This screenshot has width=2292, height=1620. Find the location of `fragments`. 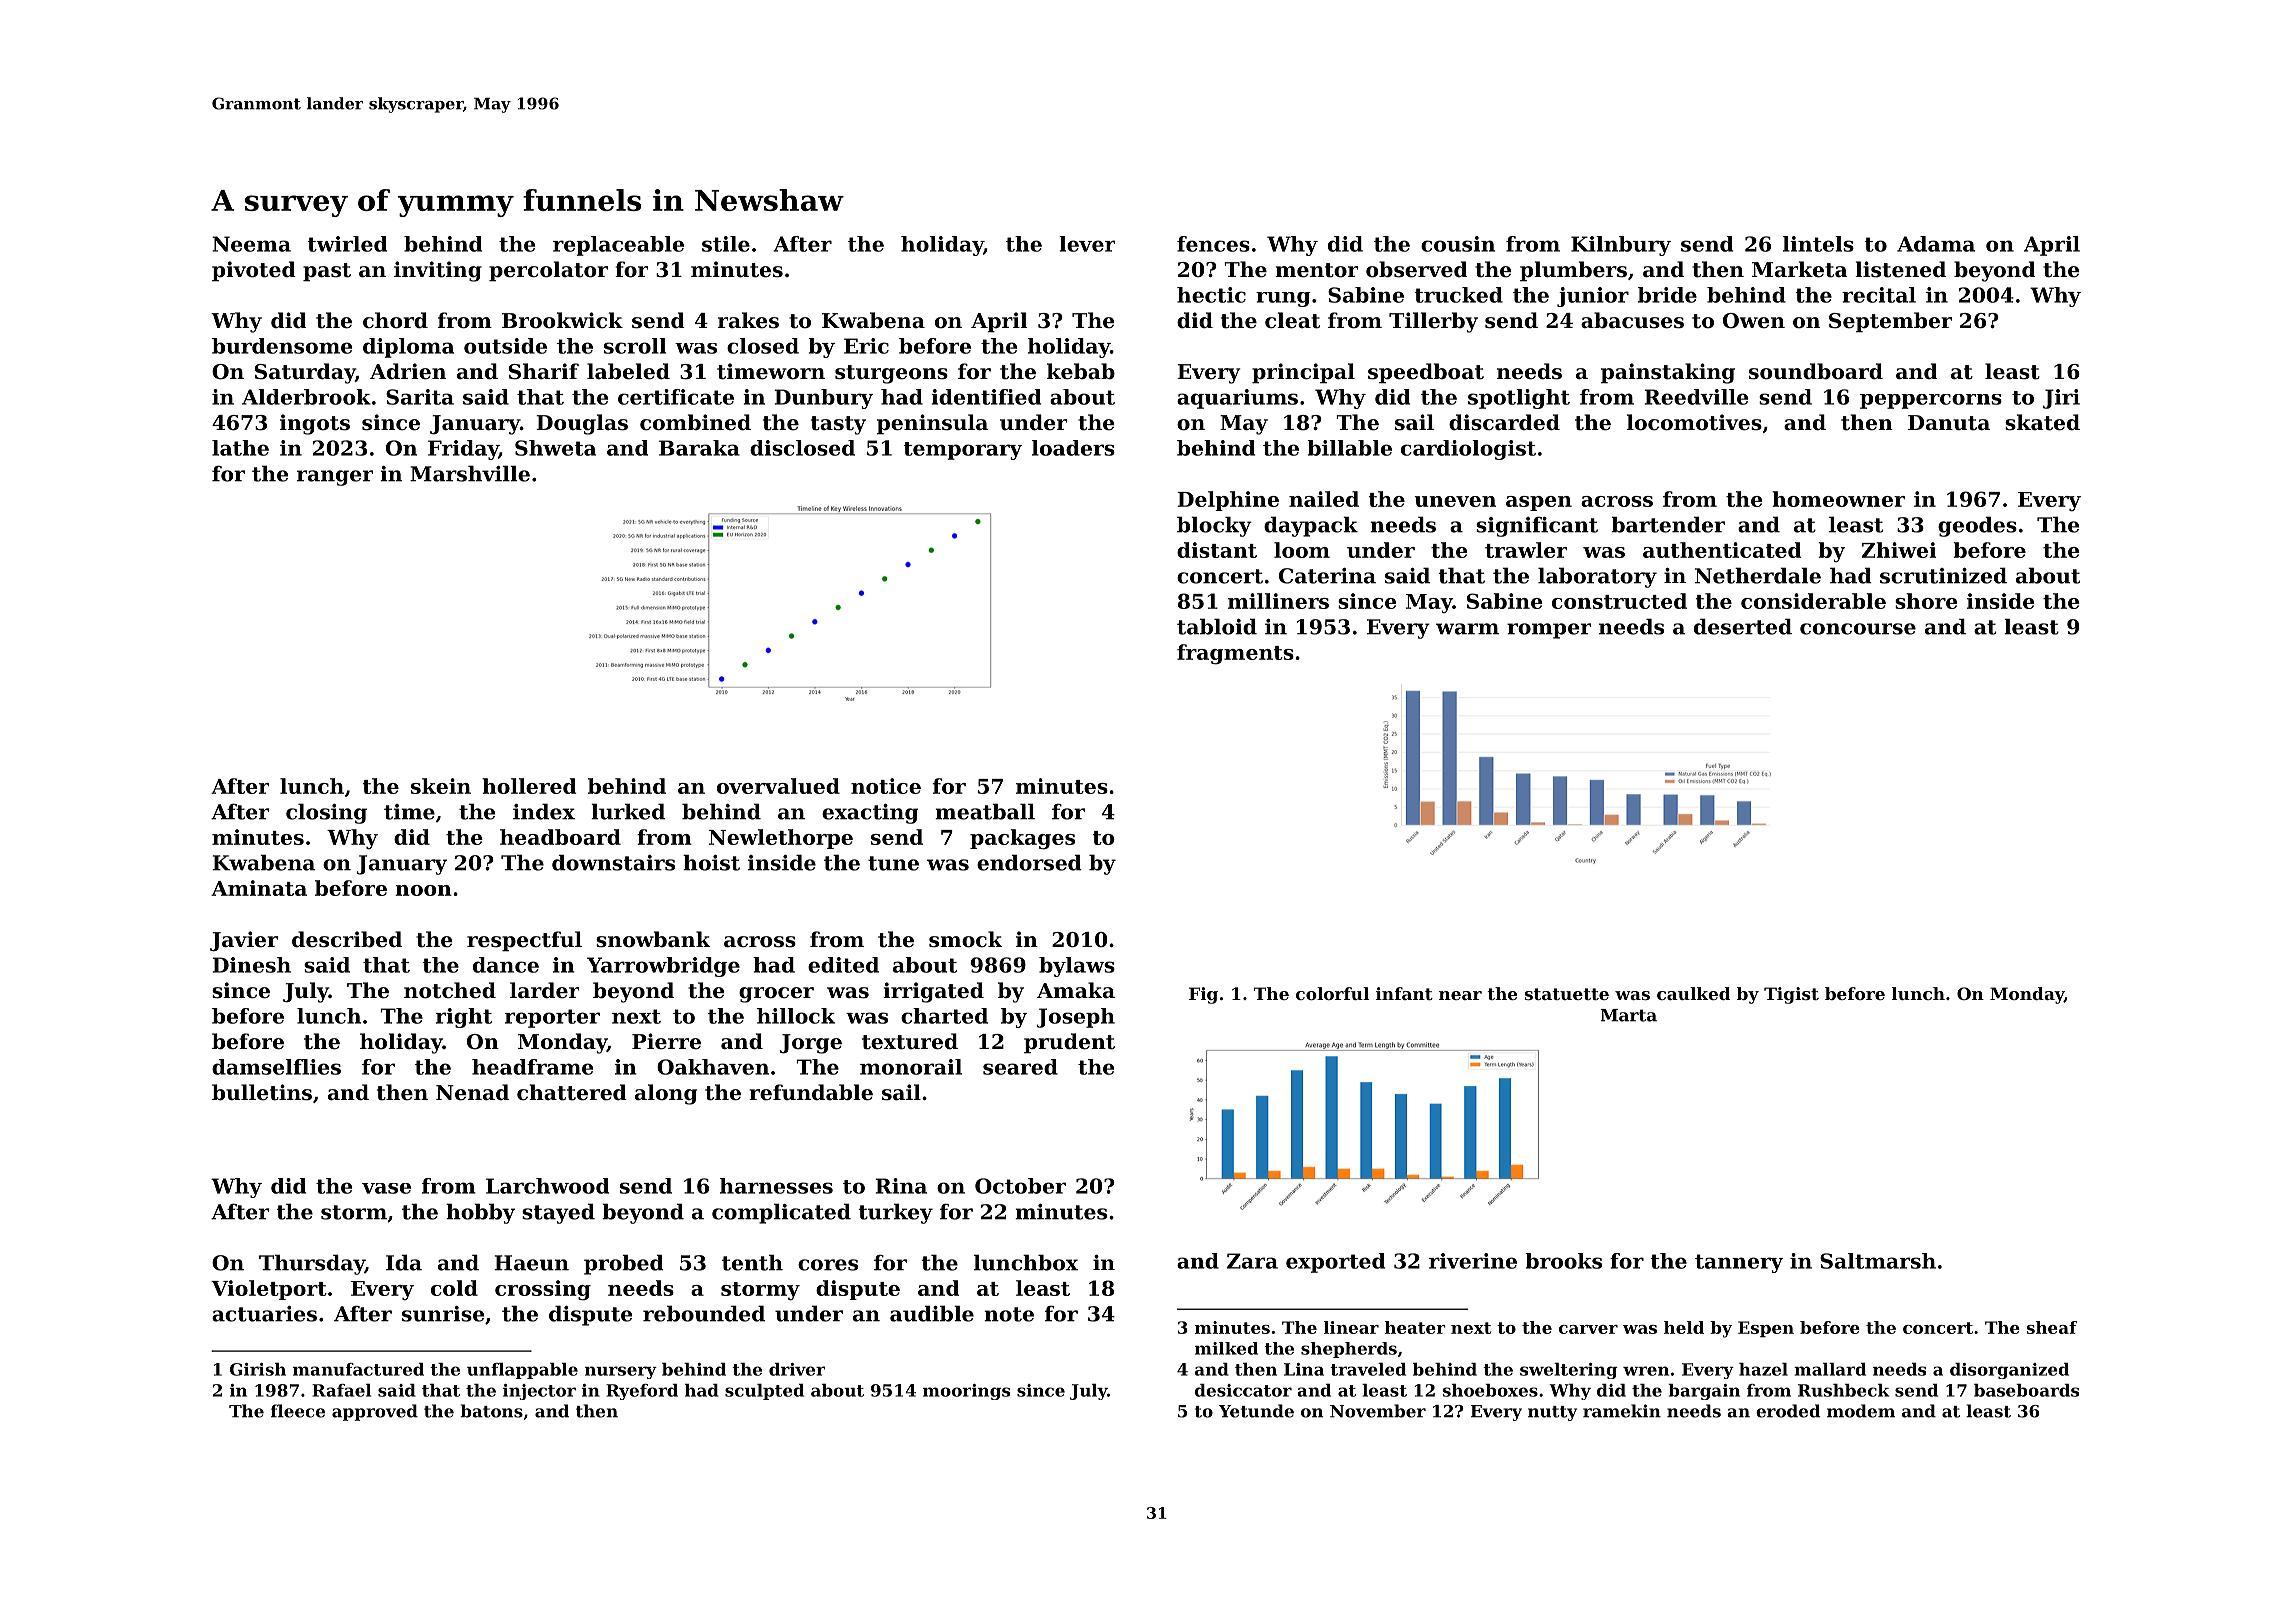

fragments is located at coordinates (1235, 654).
